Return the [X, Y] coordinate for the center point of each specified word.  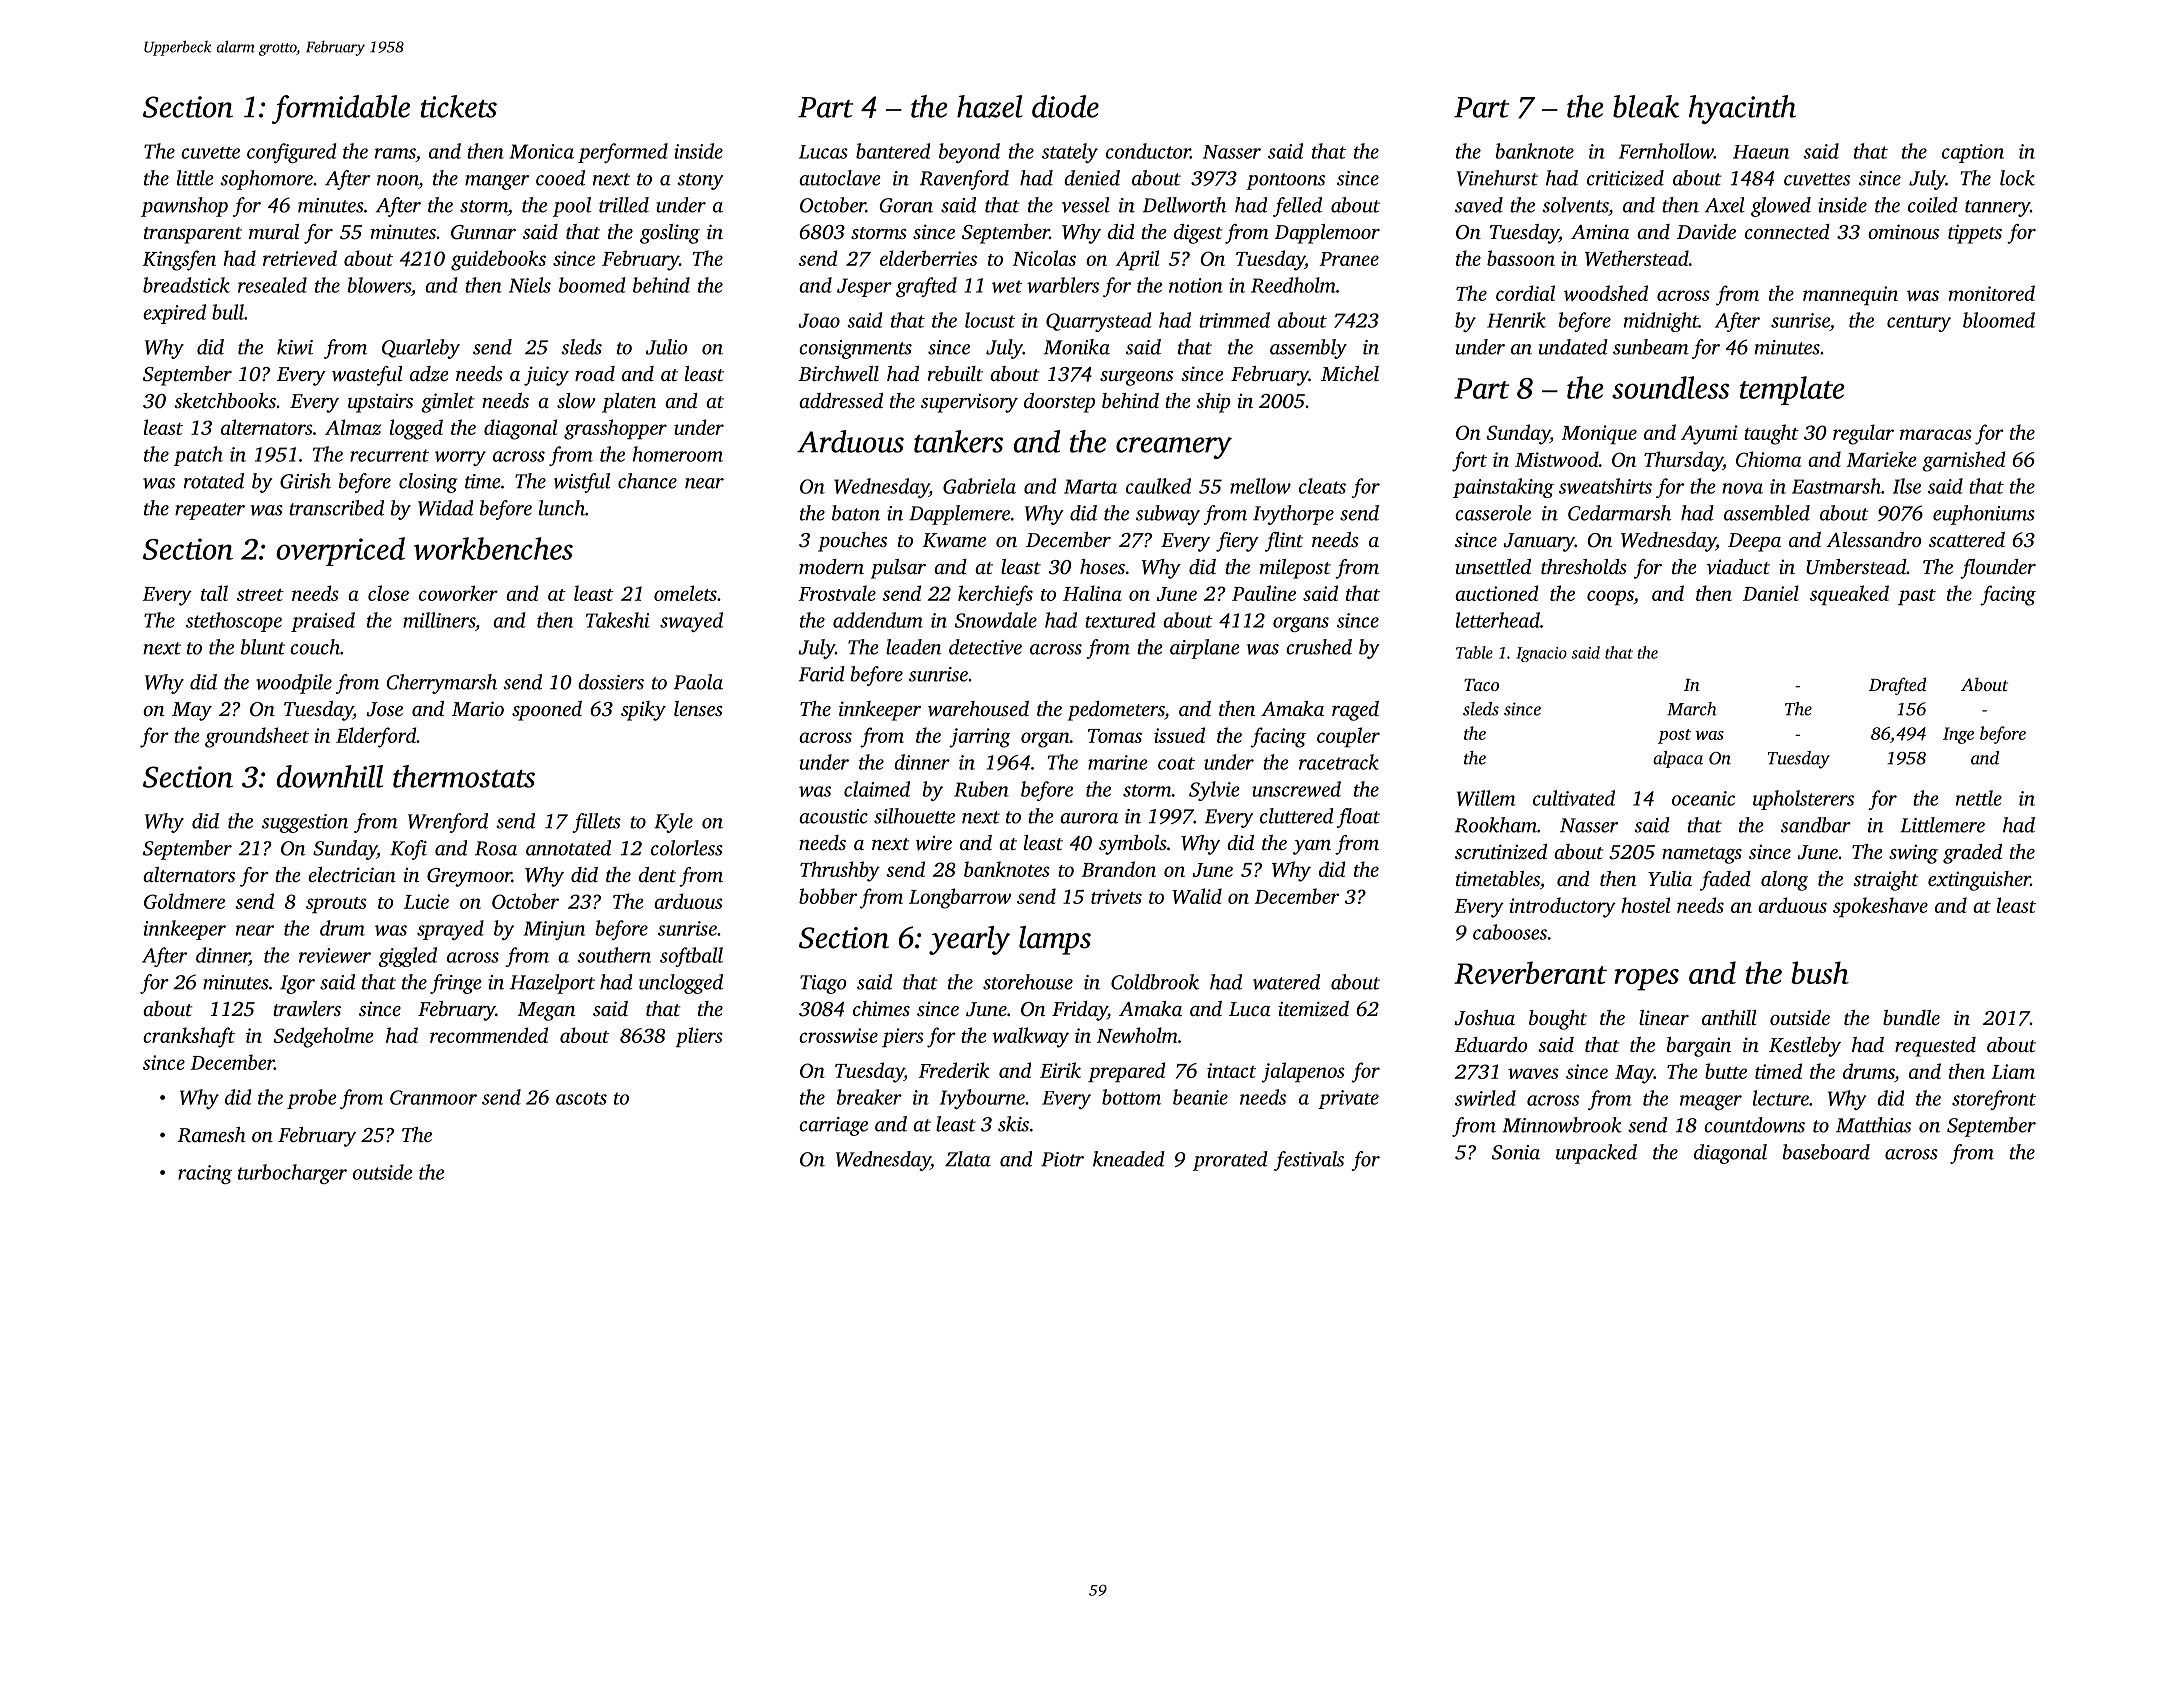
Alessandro [1874, 539]
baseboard [1826, 1152]
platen [629, 403]
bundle [1911, 1017]
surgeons [1136, 378]
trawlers [307, 1009]
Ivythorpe [1293, 515]
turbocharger [292, 1174]
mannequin [1850, 295]
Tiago [823, 984]
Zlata [968, 1159]
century [1919, 323]
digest [1198, 234]
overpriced [340, 551]
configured [291, 153]
